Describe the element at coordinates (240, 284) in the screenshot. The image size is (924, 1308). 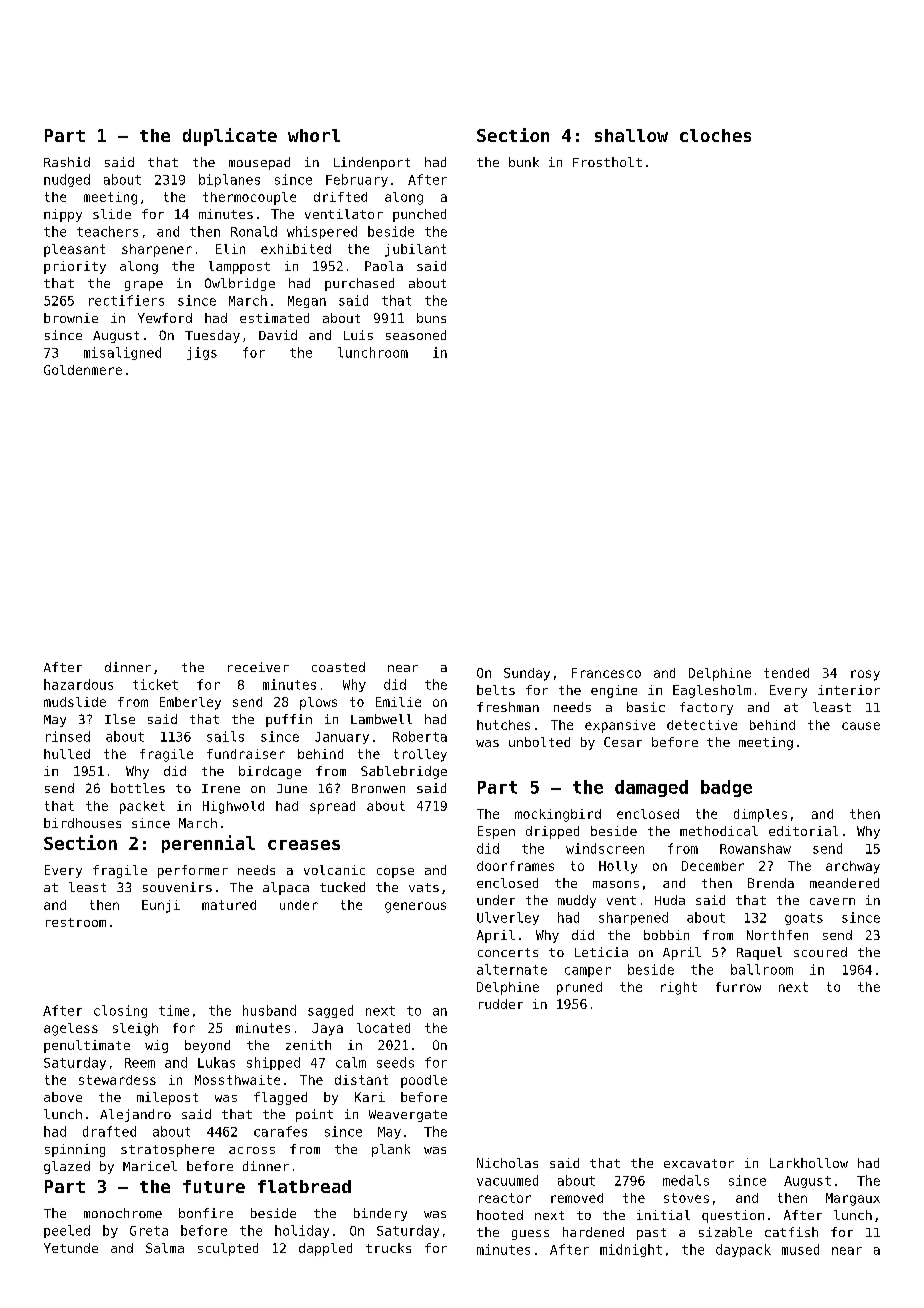
I see `Owlbridge` at that location.
